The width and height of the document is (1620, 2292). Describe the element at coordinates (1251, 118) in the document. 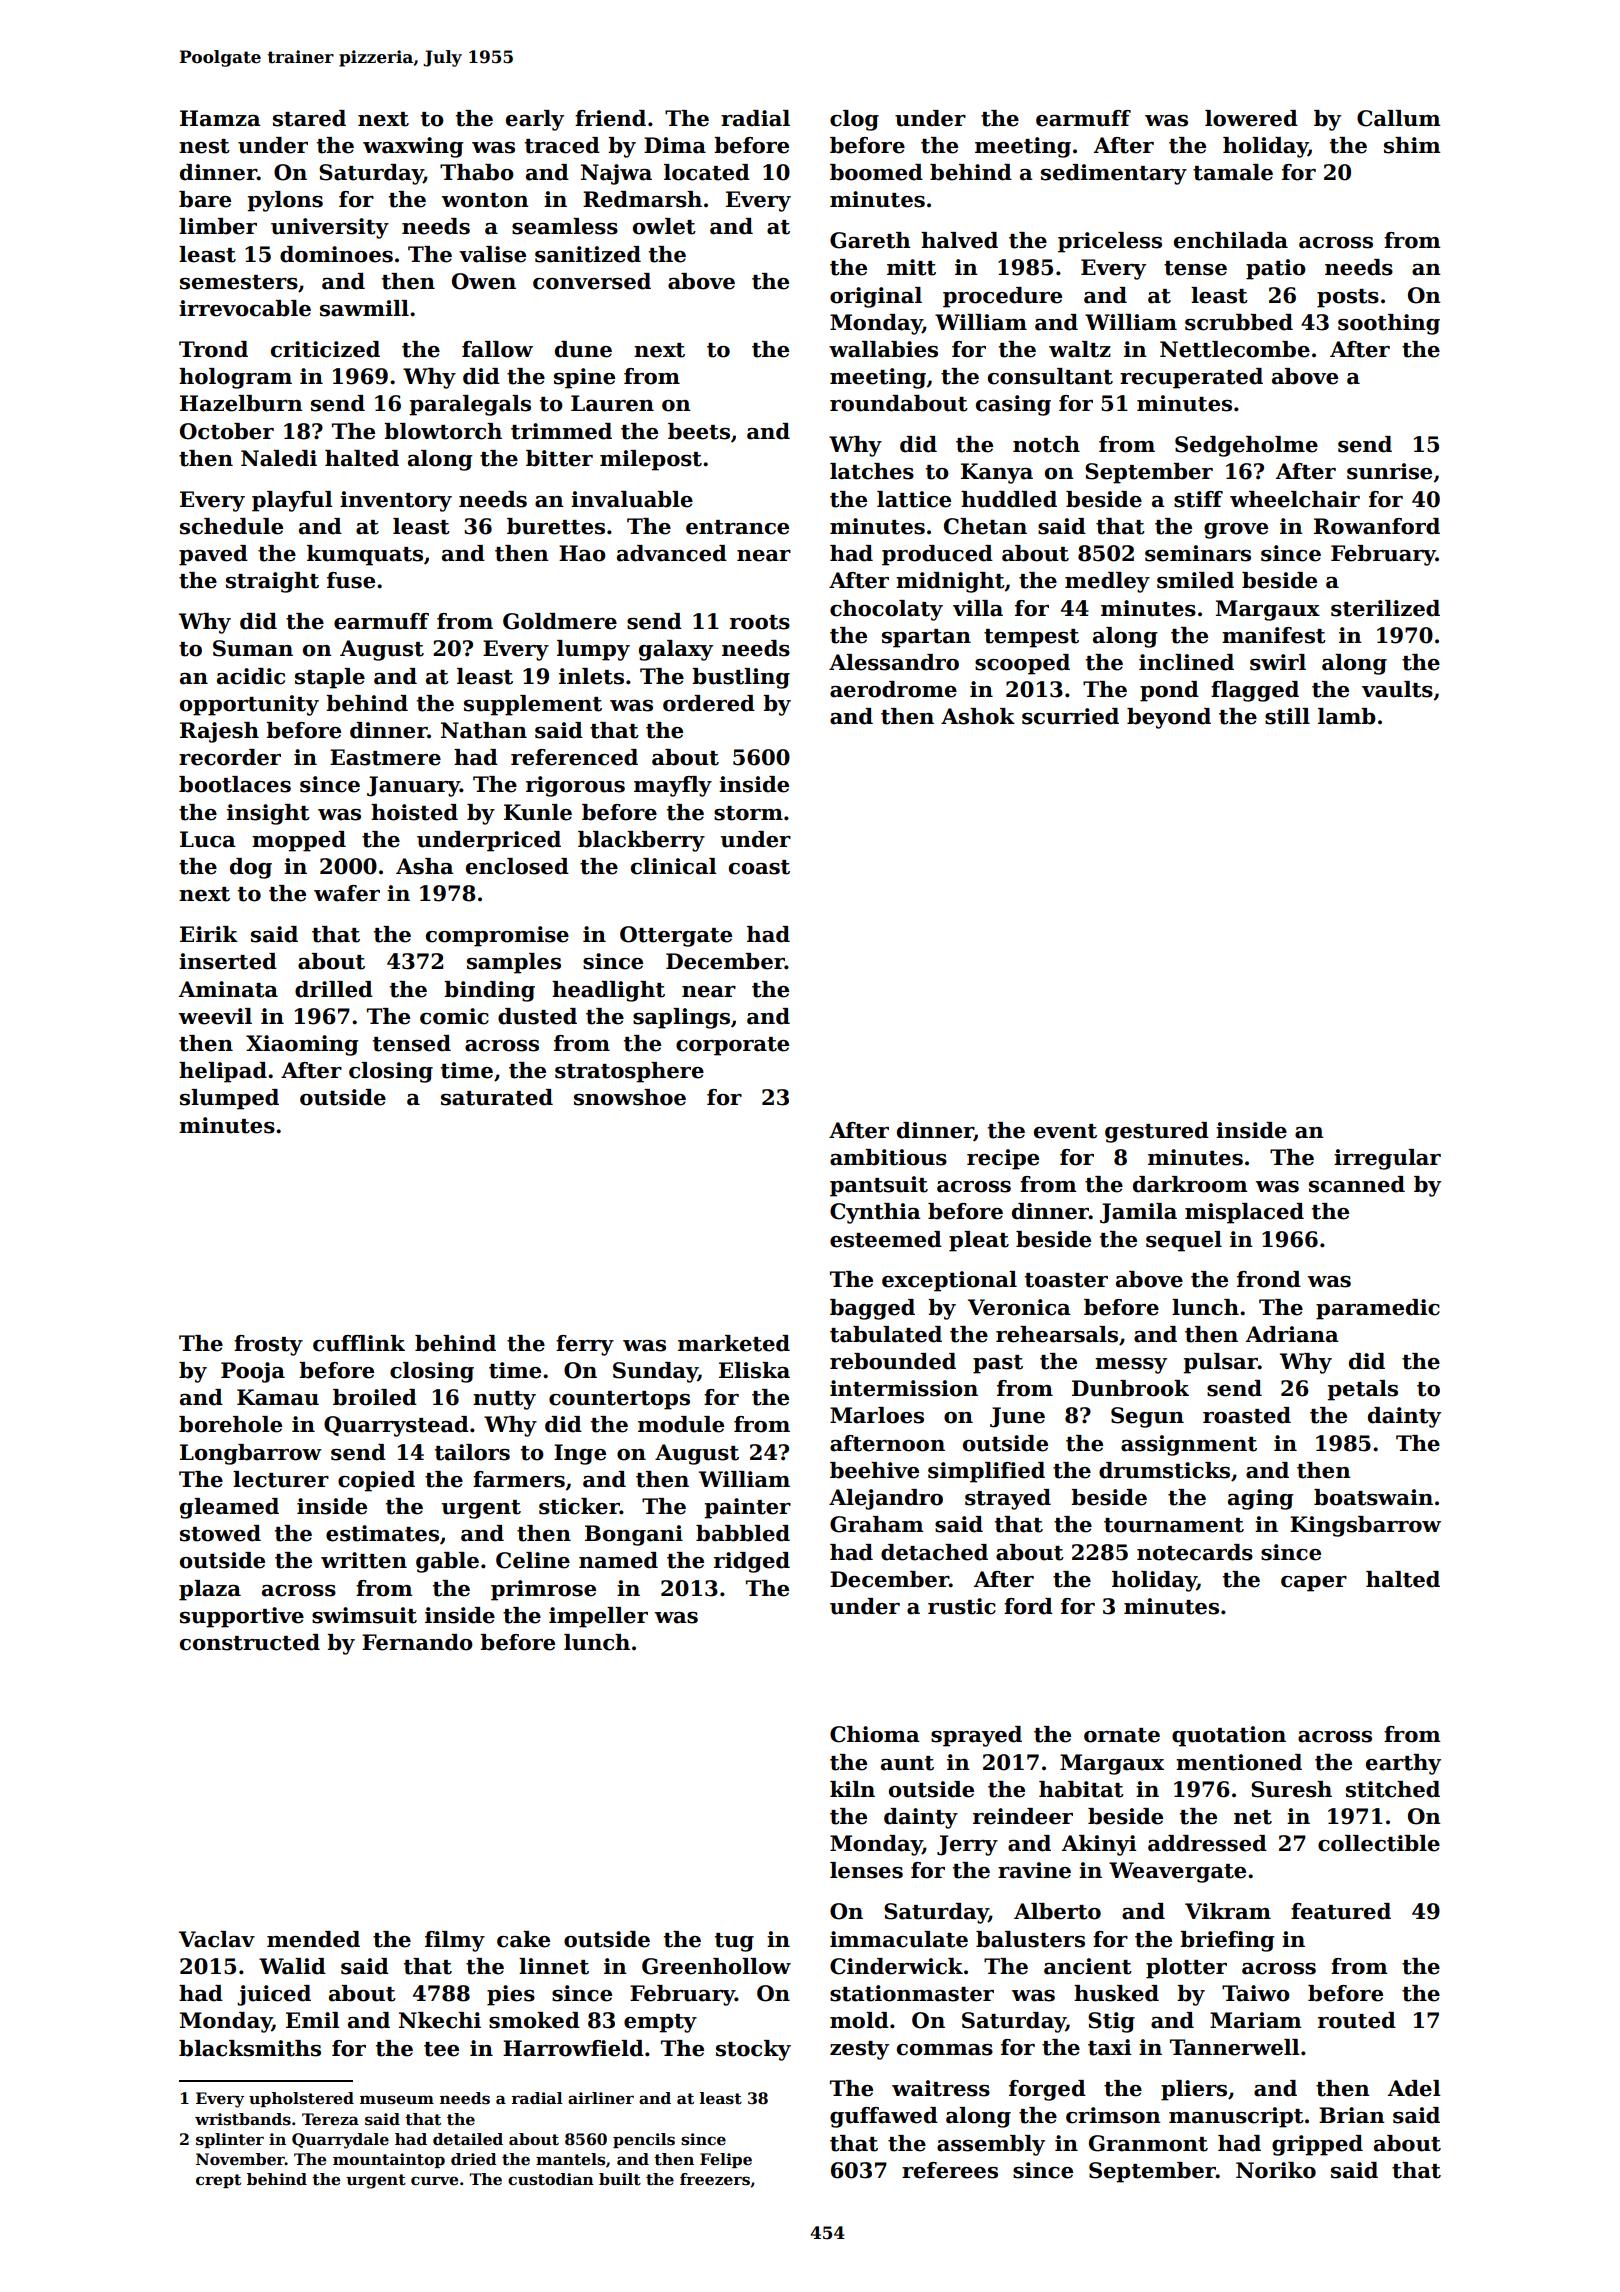

I see `lowered` at that location.
